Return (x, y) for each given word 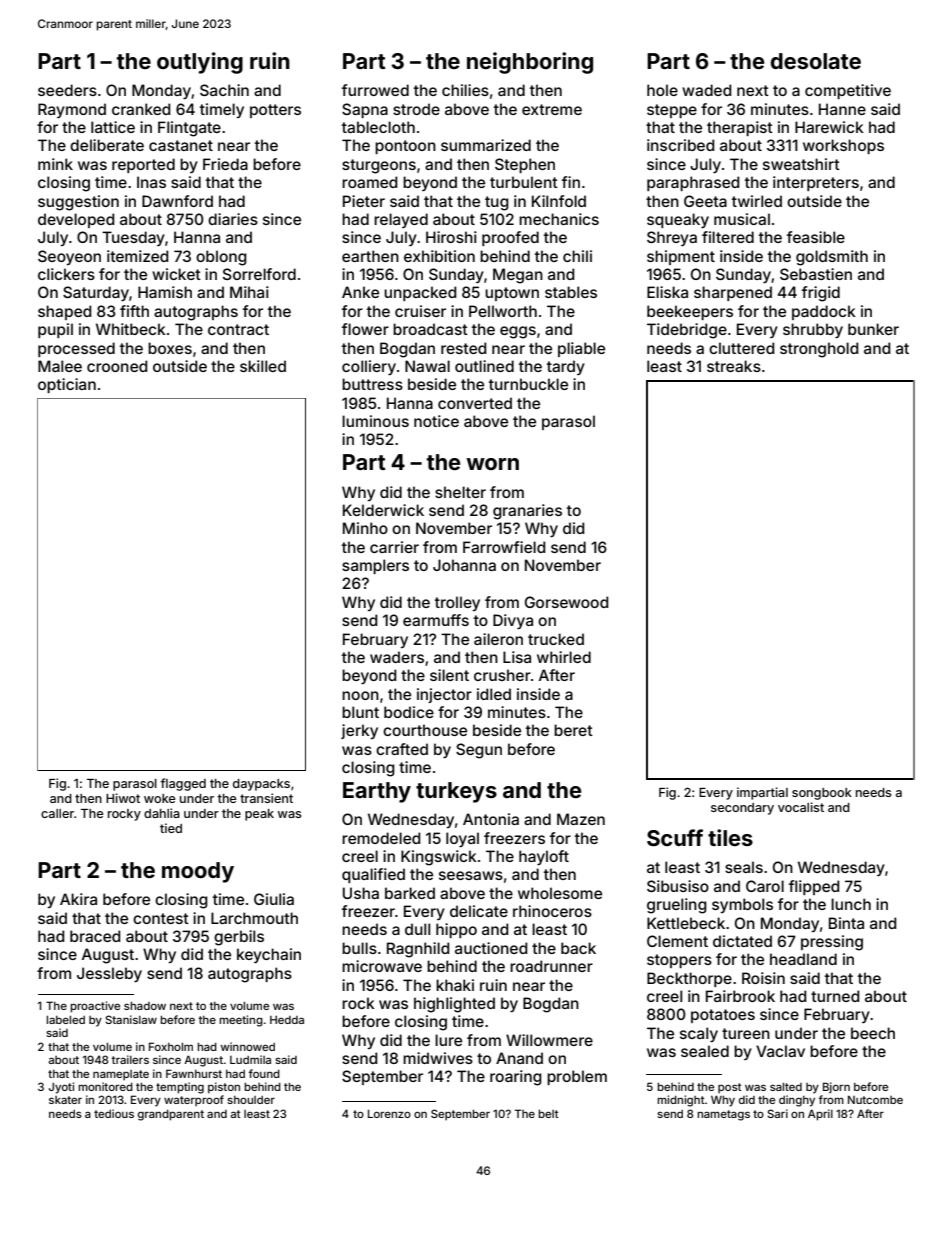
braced (95, 936)
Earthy (377, 792)
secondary (742, 809)
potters (275, 111)
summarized (486, 145)
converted (475, 403)
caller (57, 813)
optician (67, 385)
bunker (873, 329)
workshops (843, 146)
